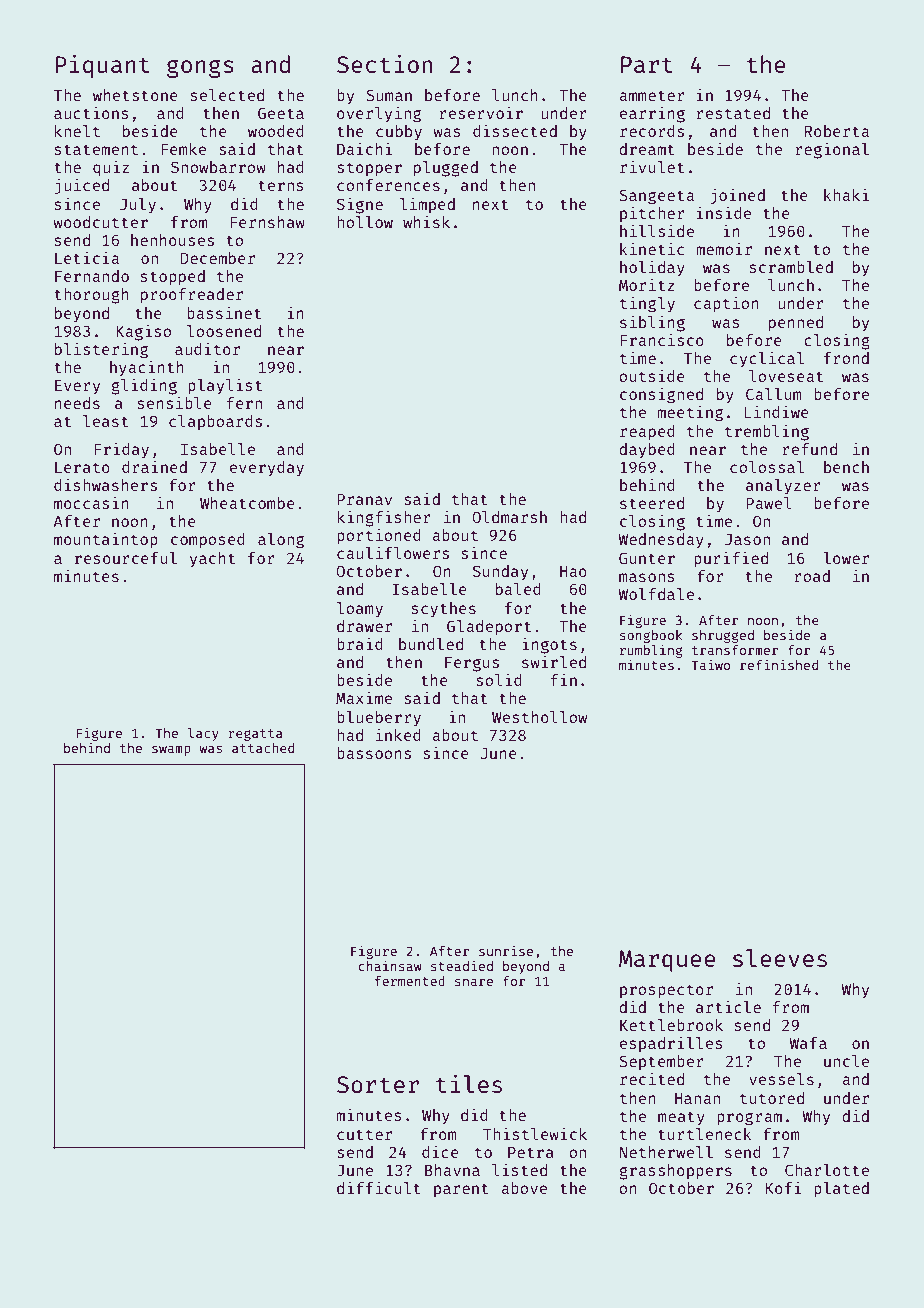 Image resolution: width=924 pixels, height=1308 pixels. I want to click on refinished, so click(779, 664).
